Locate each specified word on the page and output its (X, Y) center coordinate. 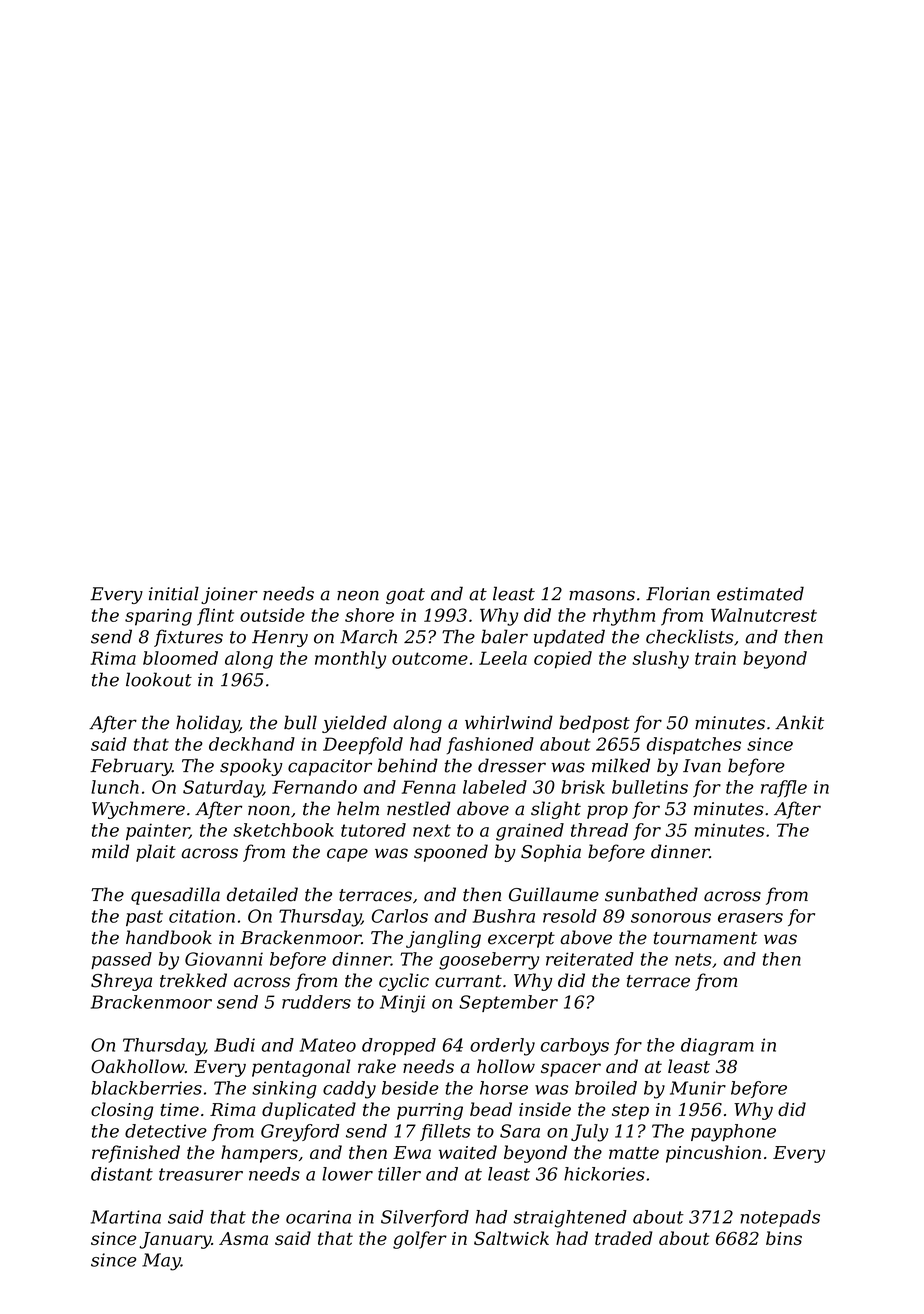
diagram (717, 1047)
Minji (402, 1004)
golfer (420, 1240)
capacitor (330, 767)
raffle (784, 789)
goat (405, 596)
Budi (234, 1045)
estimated (760, 593)
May (161, 1262)
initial (174, 593)
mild (110, 851)
